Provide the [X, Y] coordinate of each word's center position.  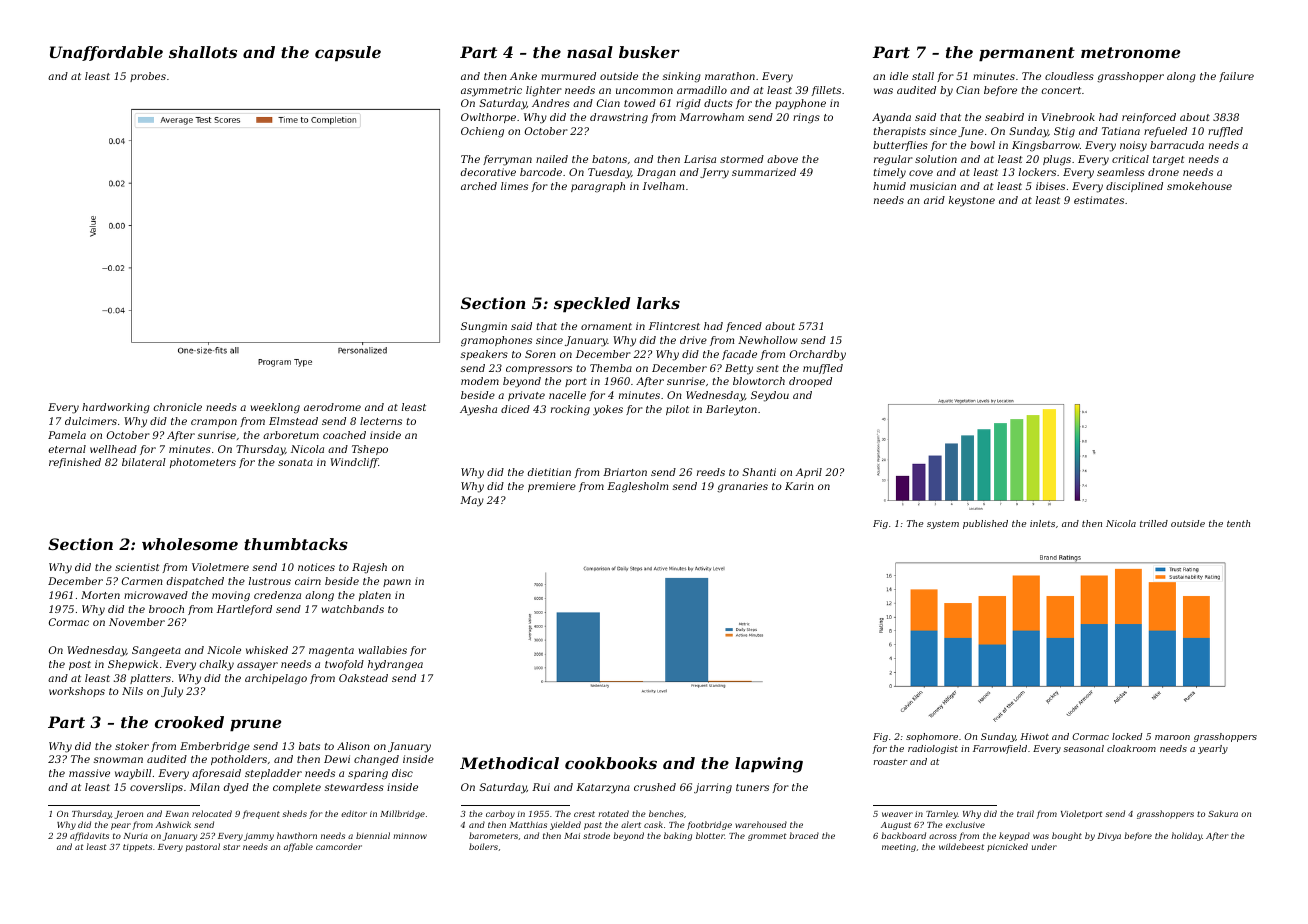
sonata [295, 462]
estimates [1099, 200]
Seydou [770, 396]
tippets [137, 848]
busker [649, 52]
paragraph [598, 187]
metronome [1130, 52]
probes [148, 77]
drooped [810, 382]
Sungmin [484, 327]
